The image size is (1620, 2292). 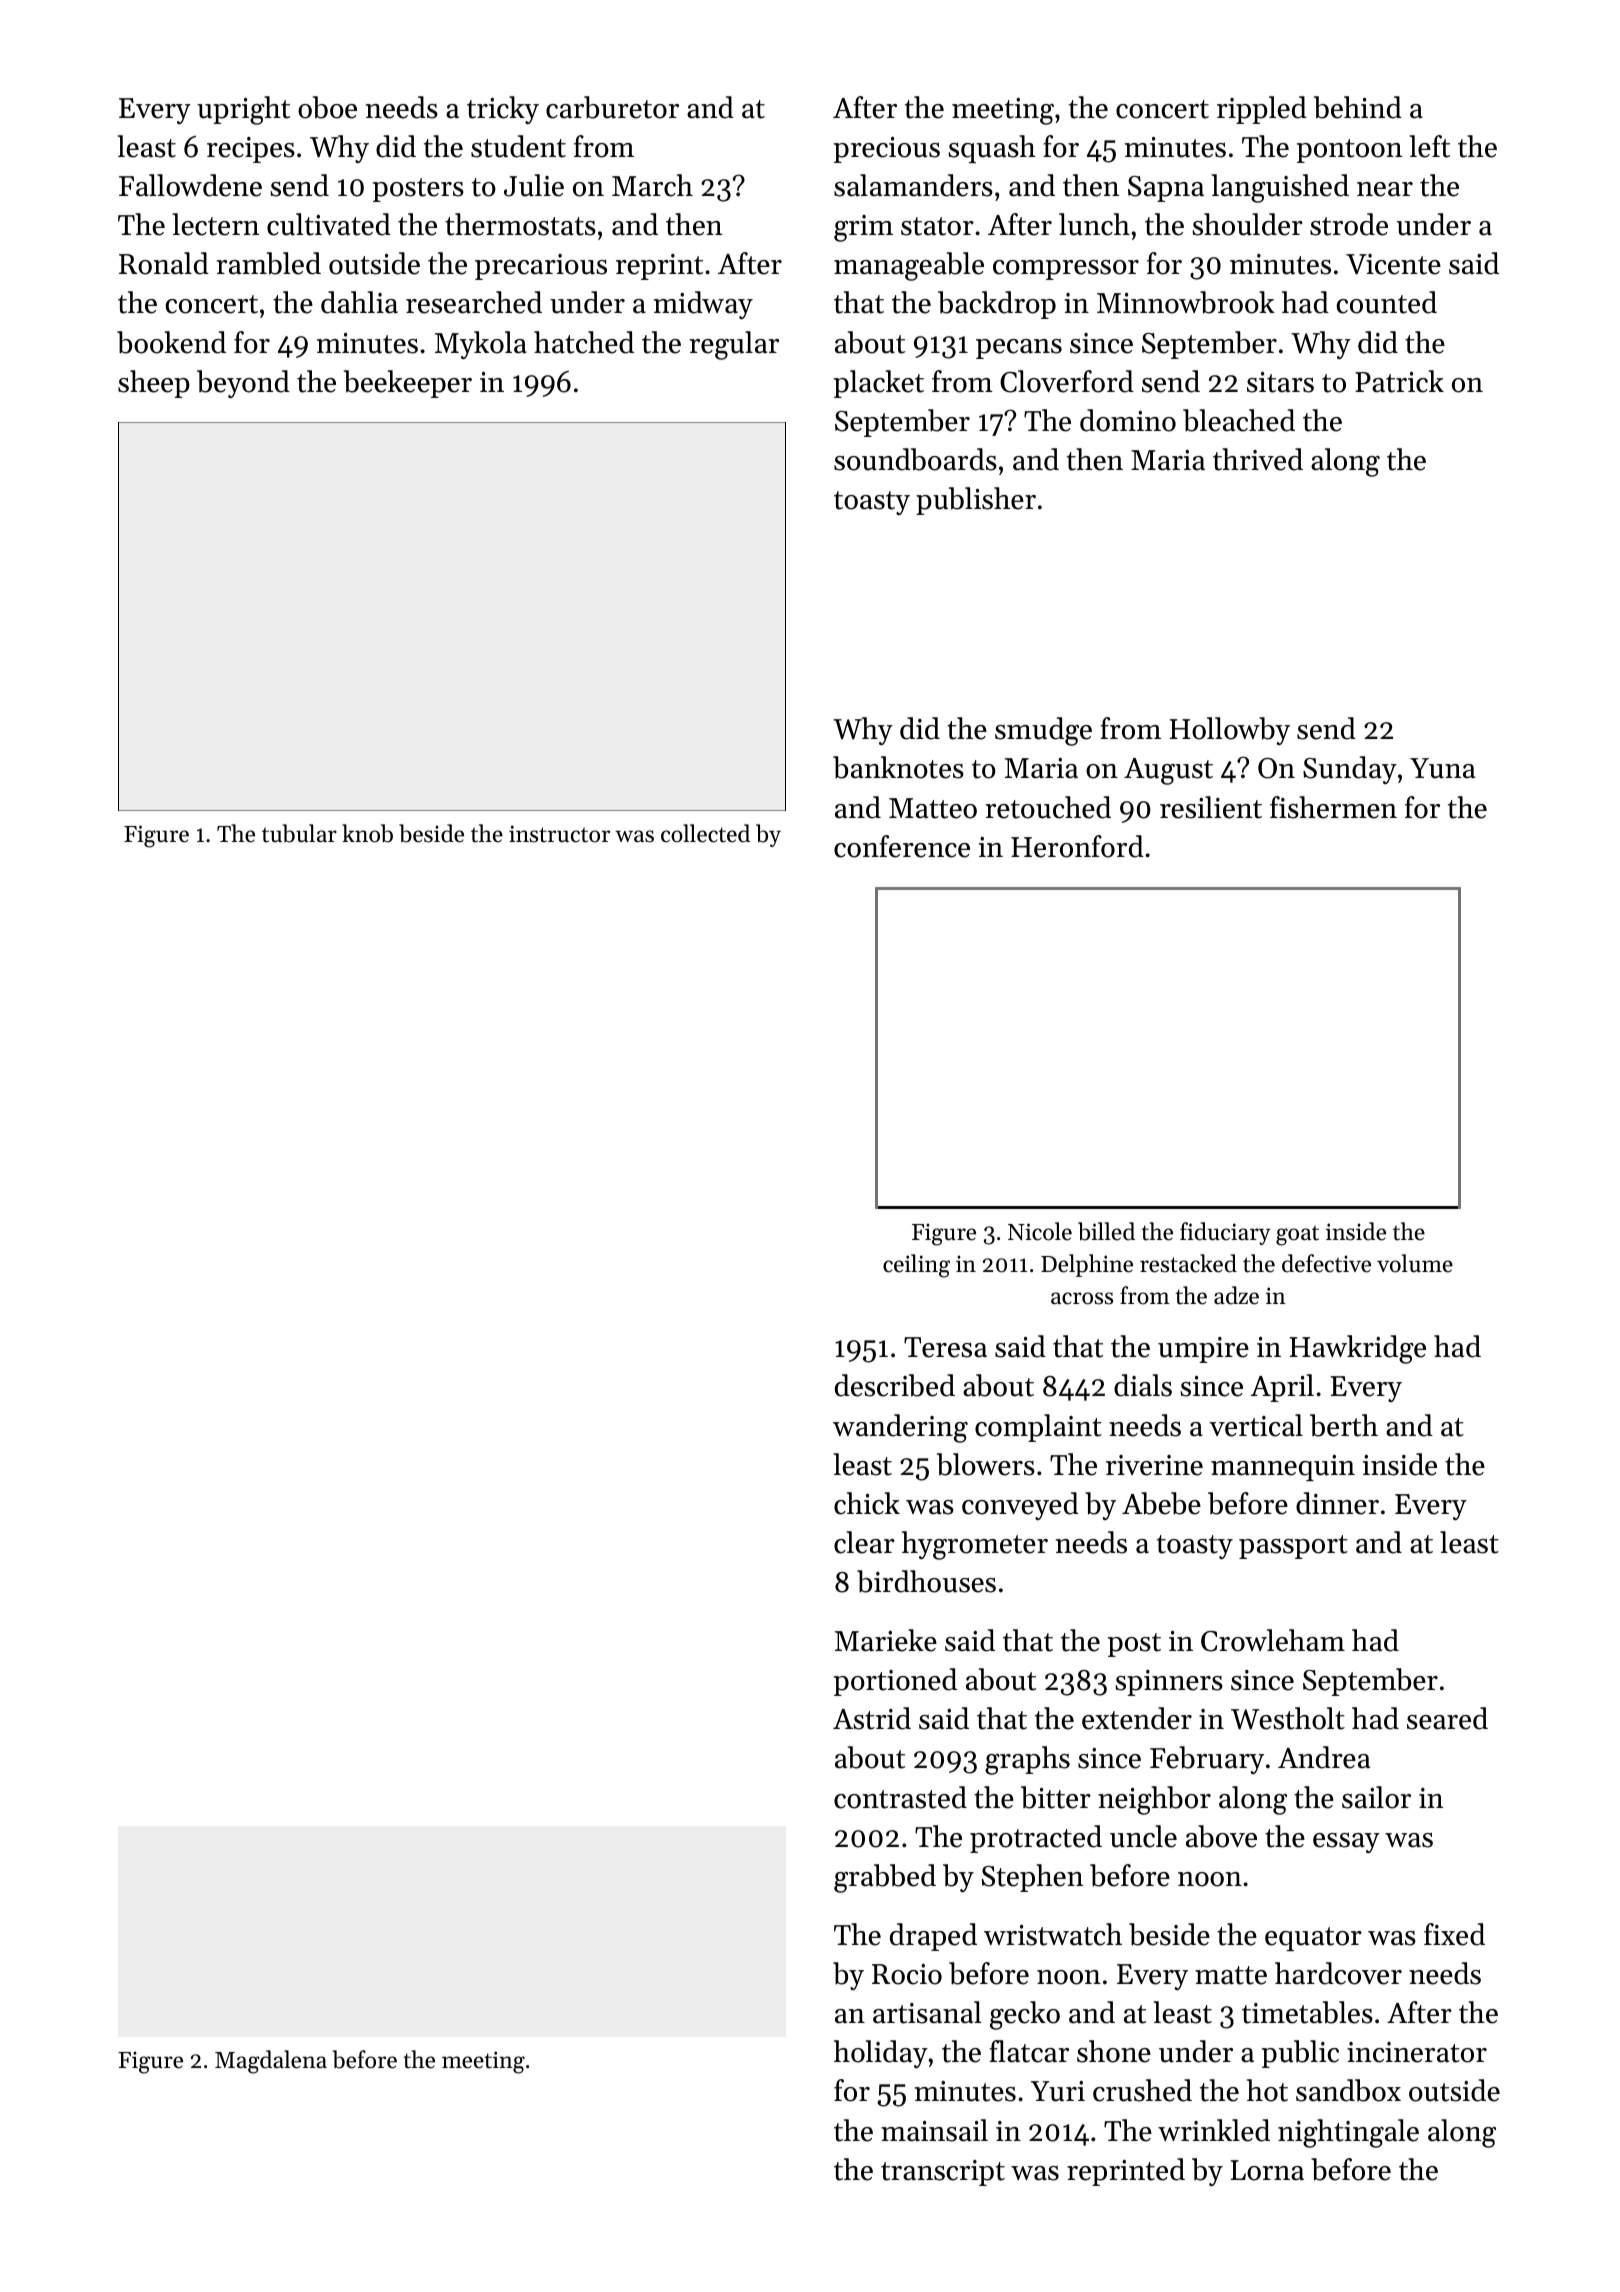 What do you see at coordinates (1154, 1465) in the screenshot?
I see `riverine` at bounding box center [1154, 1465].
